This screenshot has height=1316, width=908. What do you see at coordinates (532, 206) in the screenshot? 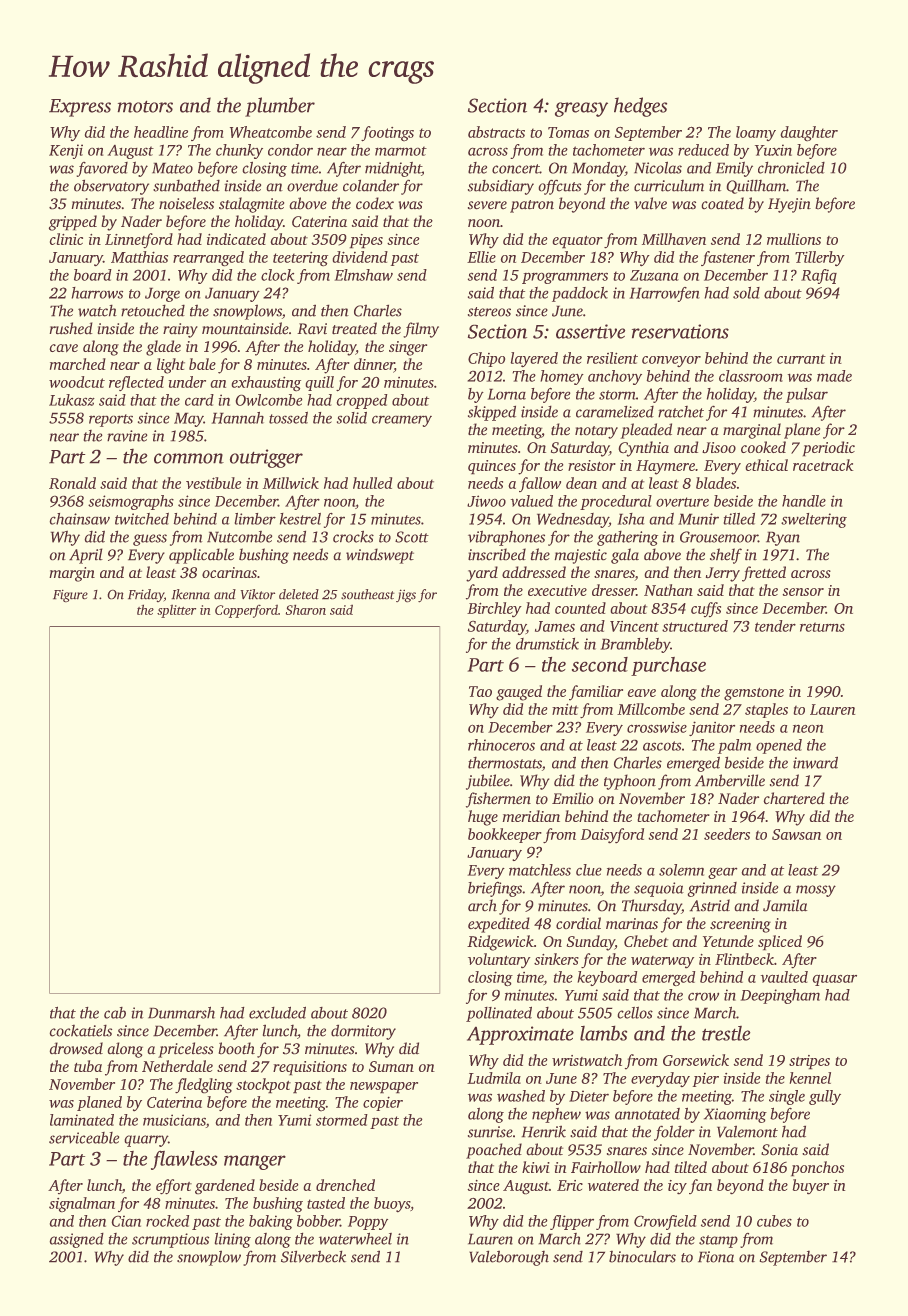
I see `patron` at bounding box center [532, 206].
